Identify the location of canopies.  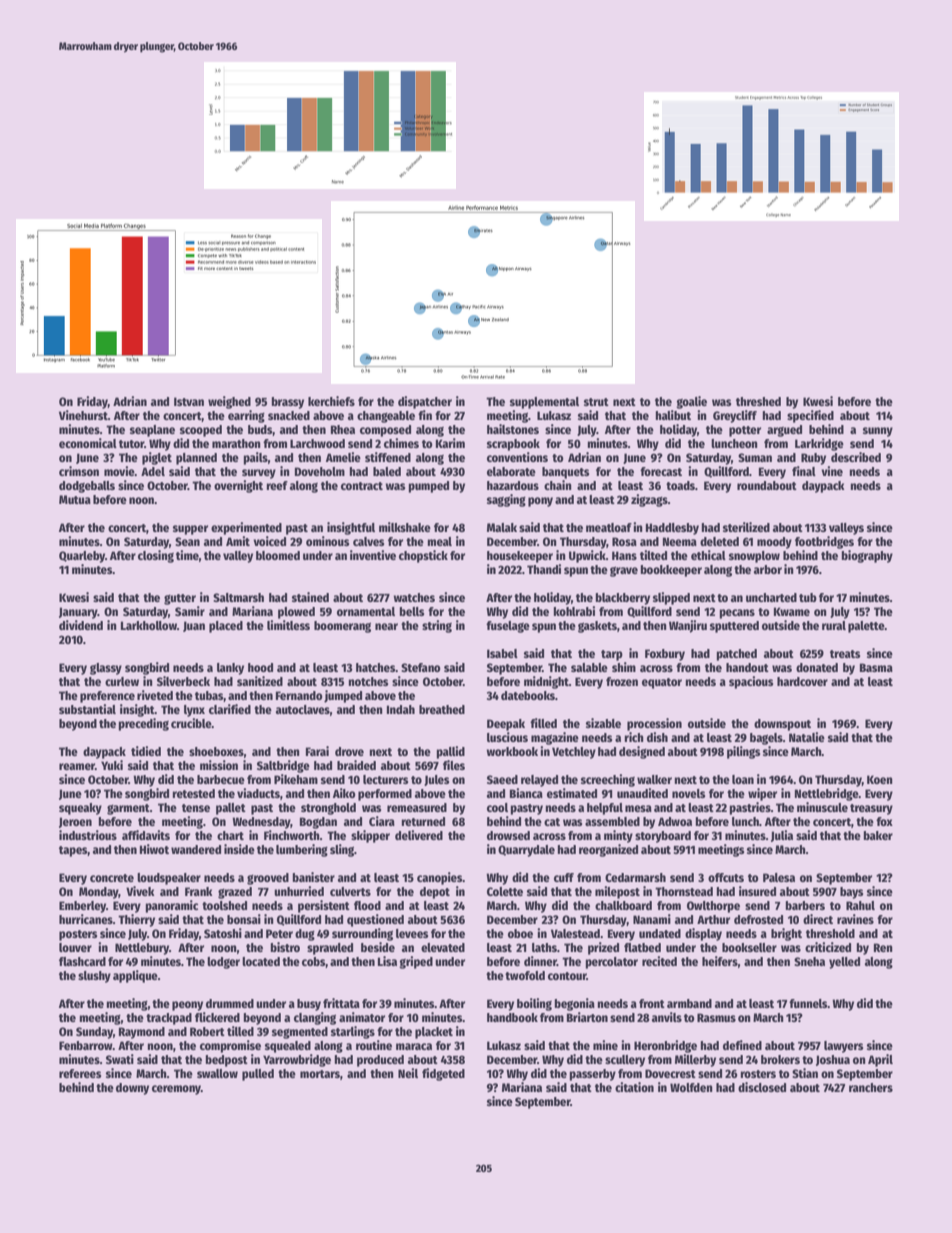
(439, 878).
